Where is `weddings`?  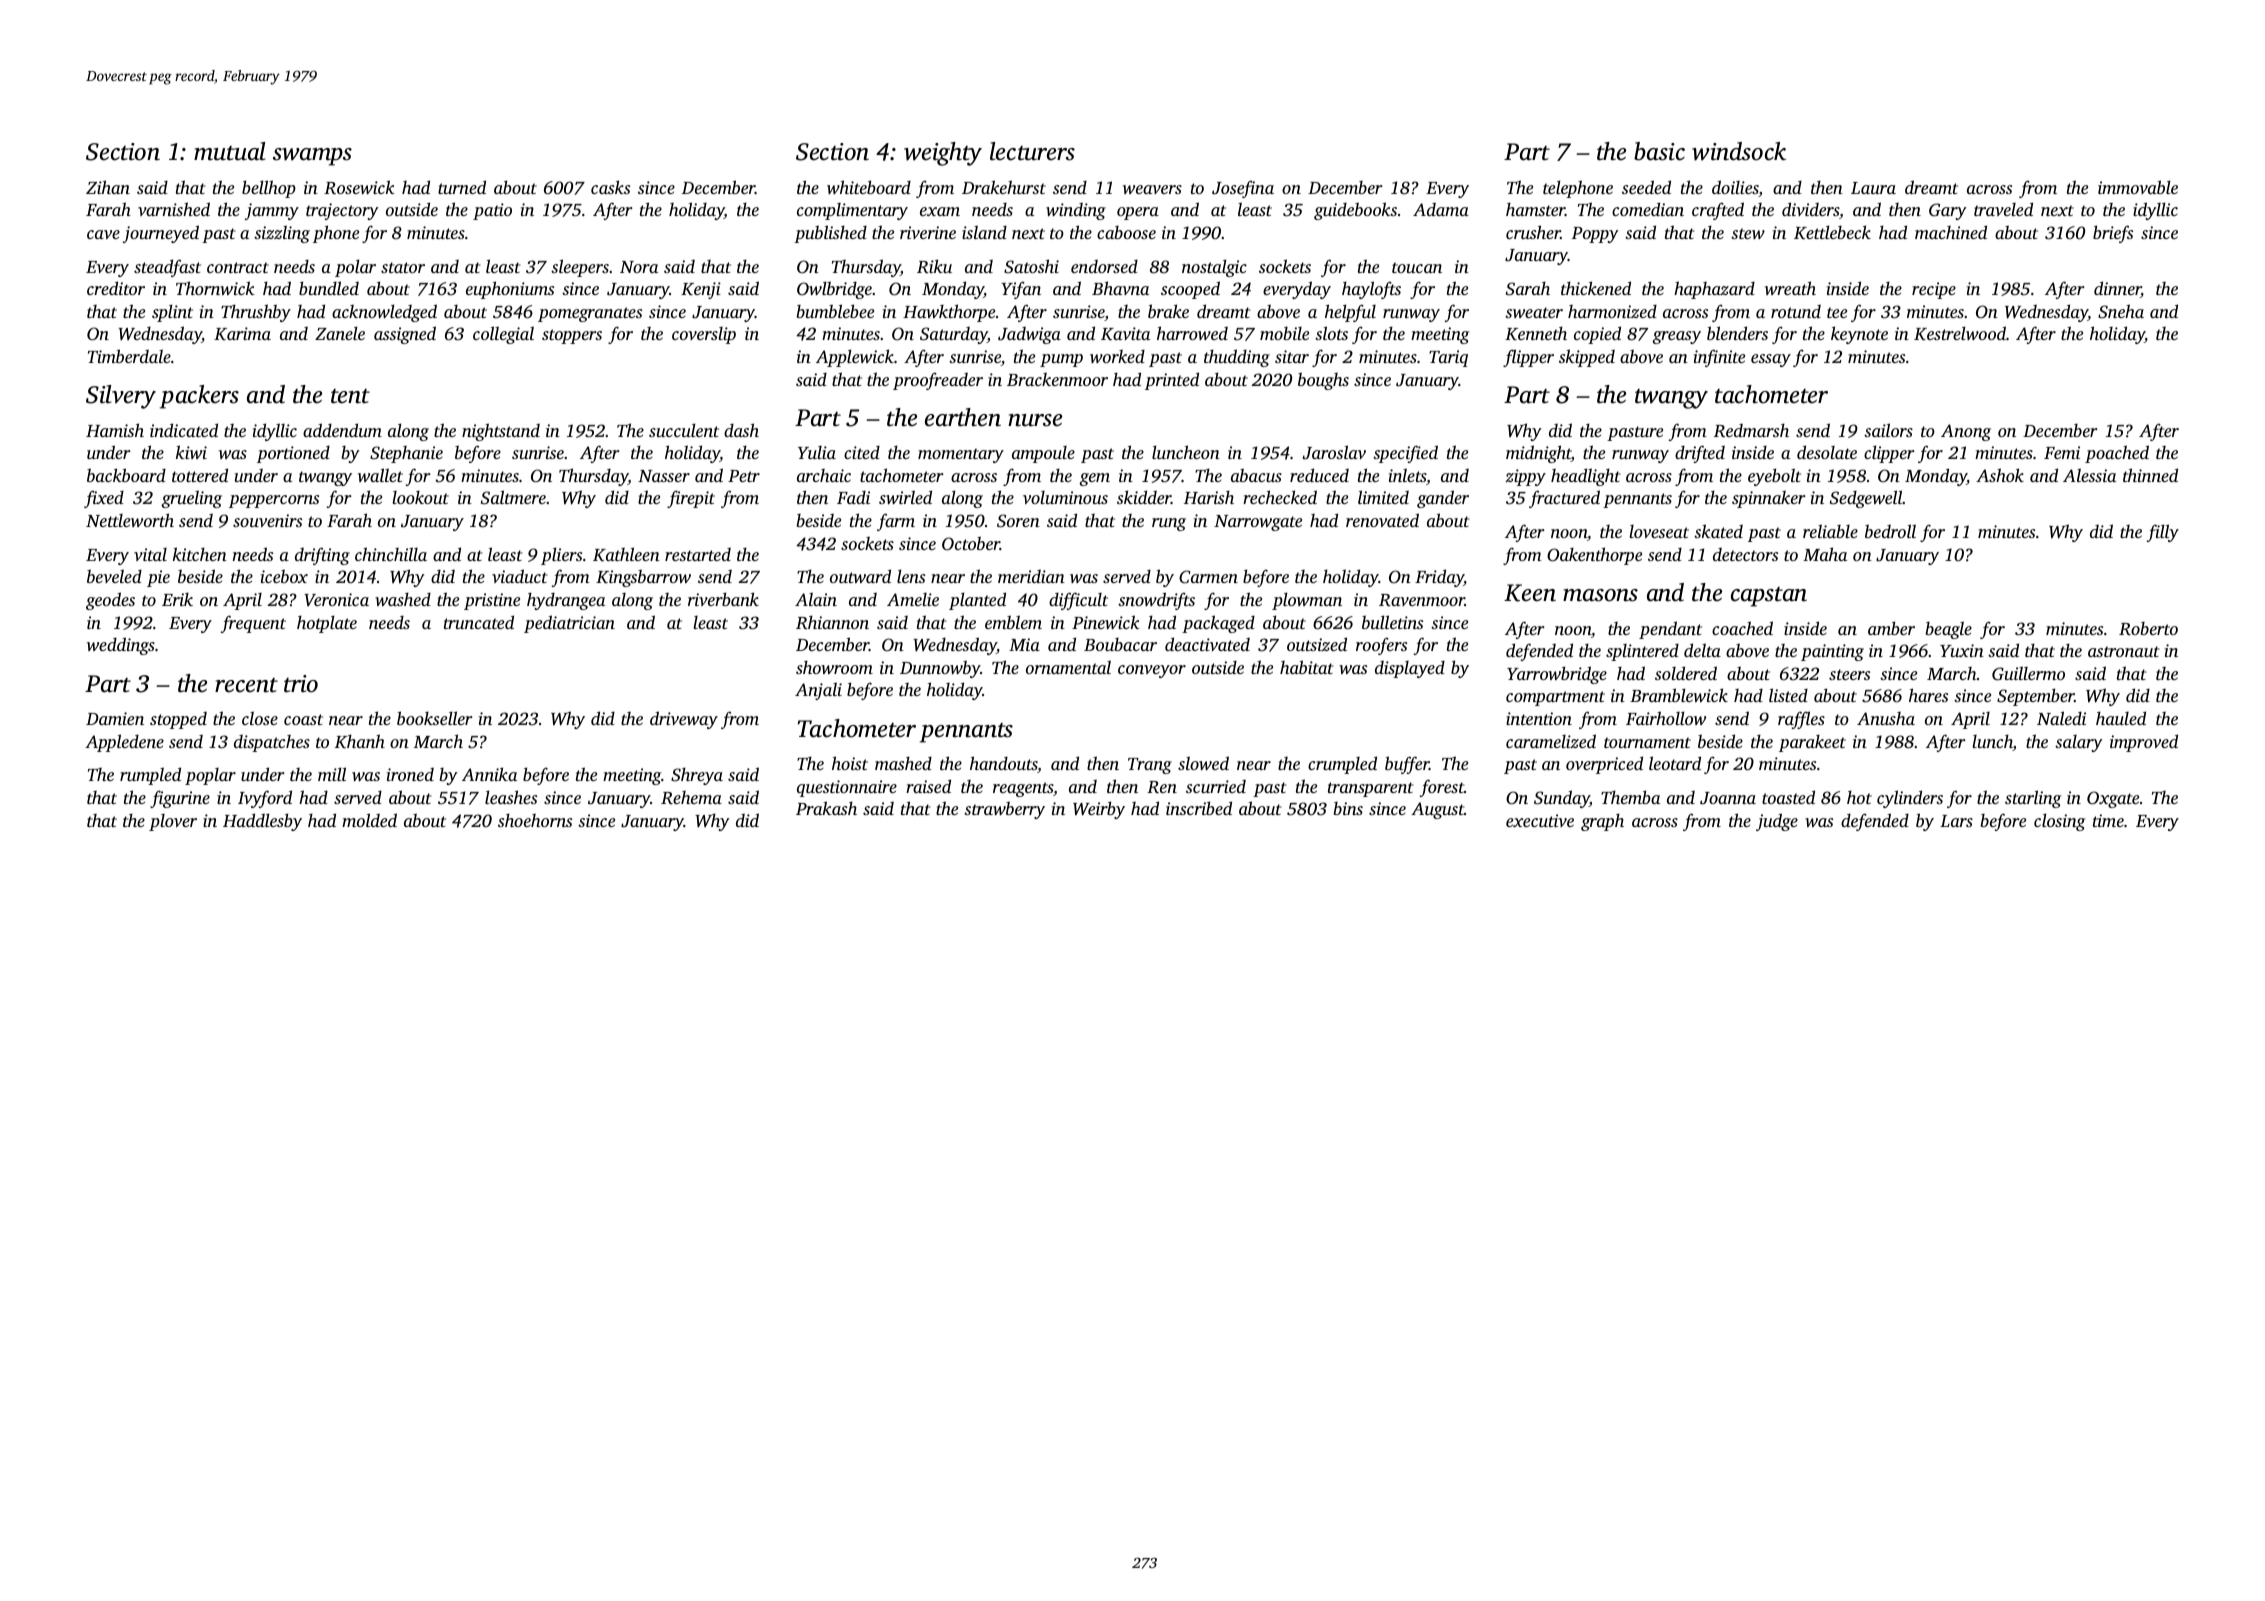 weddings is located at coordinates (121, 646).
